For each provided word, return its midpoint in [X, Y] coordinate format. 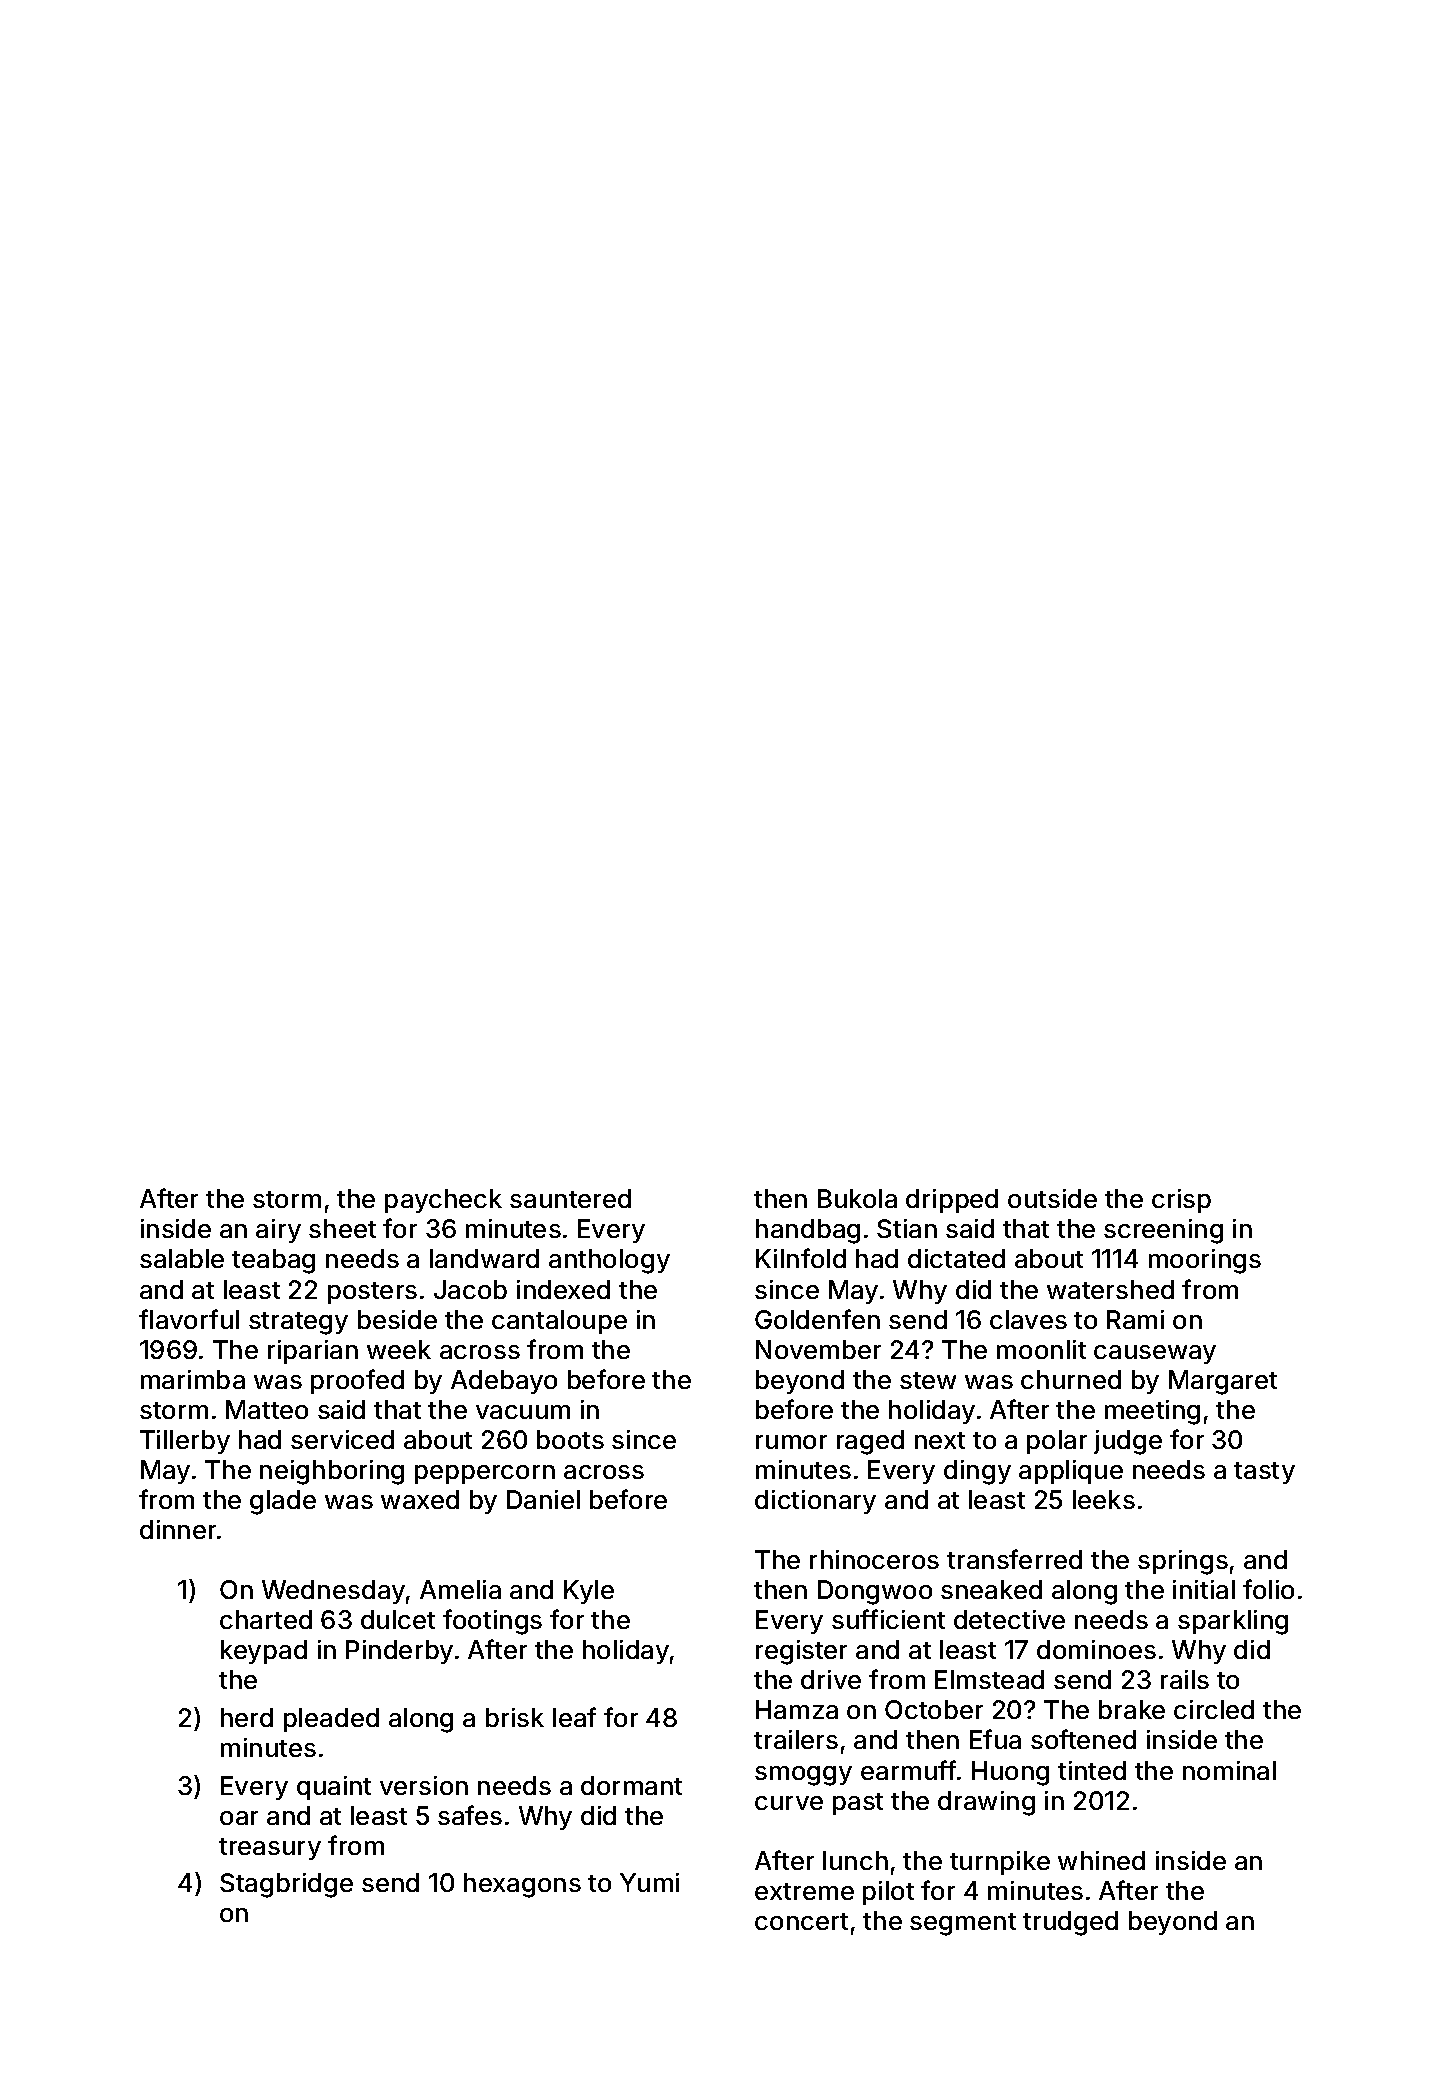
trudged [1070, 1923]
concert [801, 1921]
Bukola [857, 1198]
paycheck [443, 1201]
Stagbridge [286, 1885]
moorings [1205, 1261]
